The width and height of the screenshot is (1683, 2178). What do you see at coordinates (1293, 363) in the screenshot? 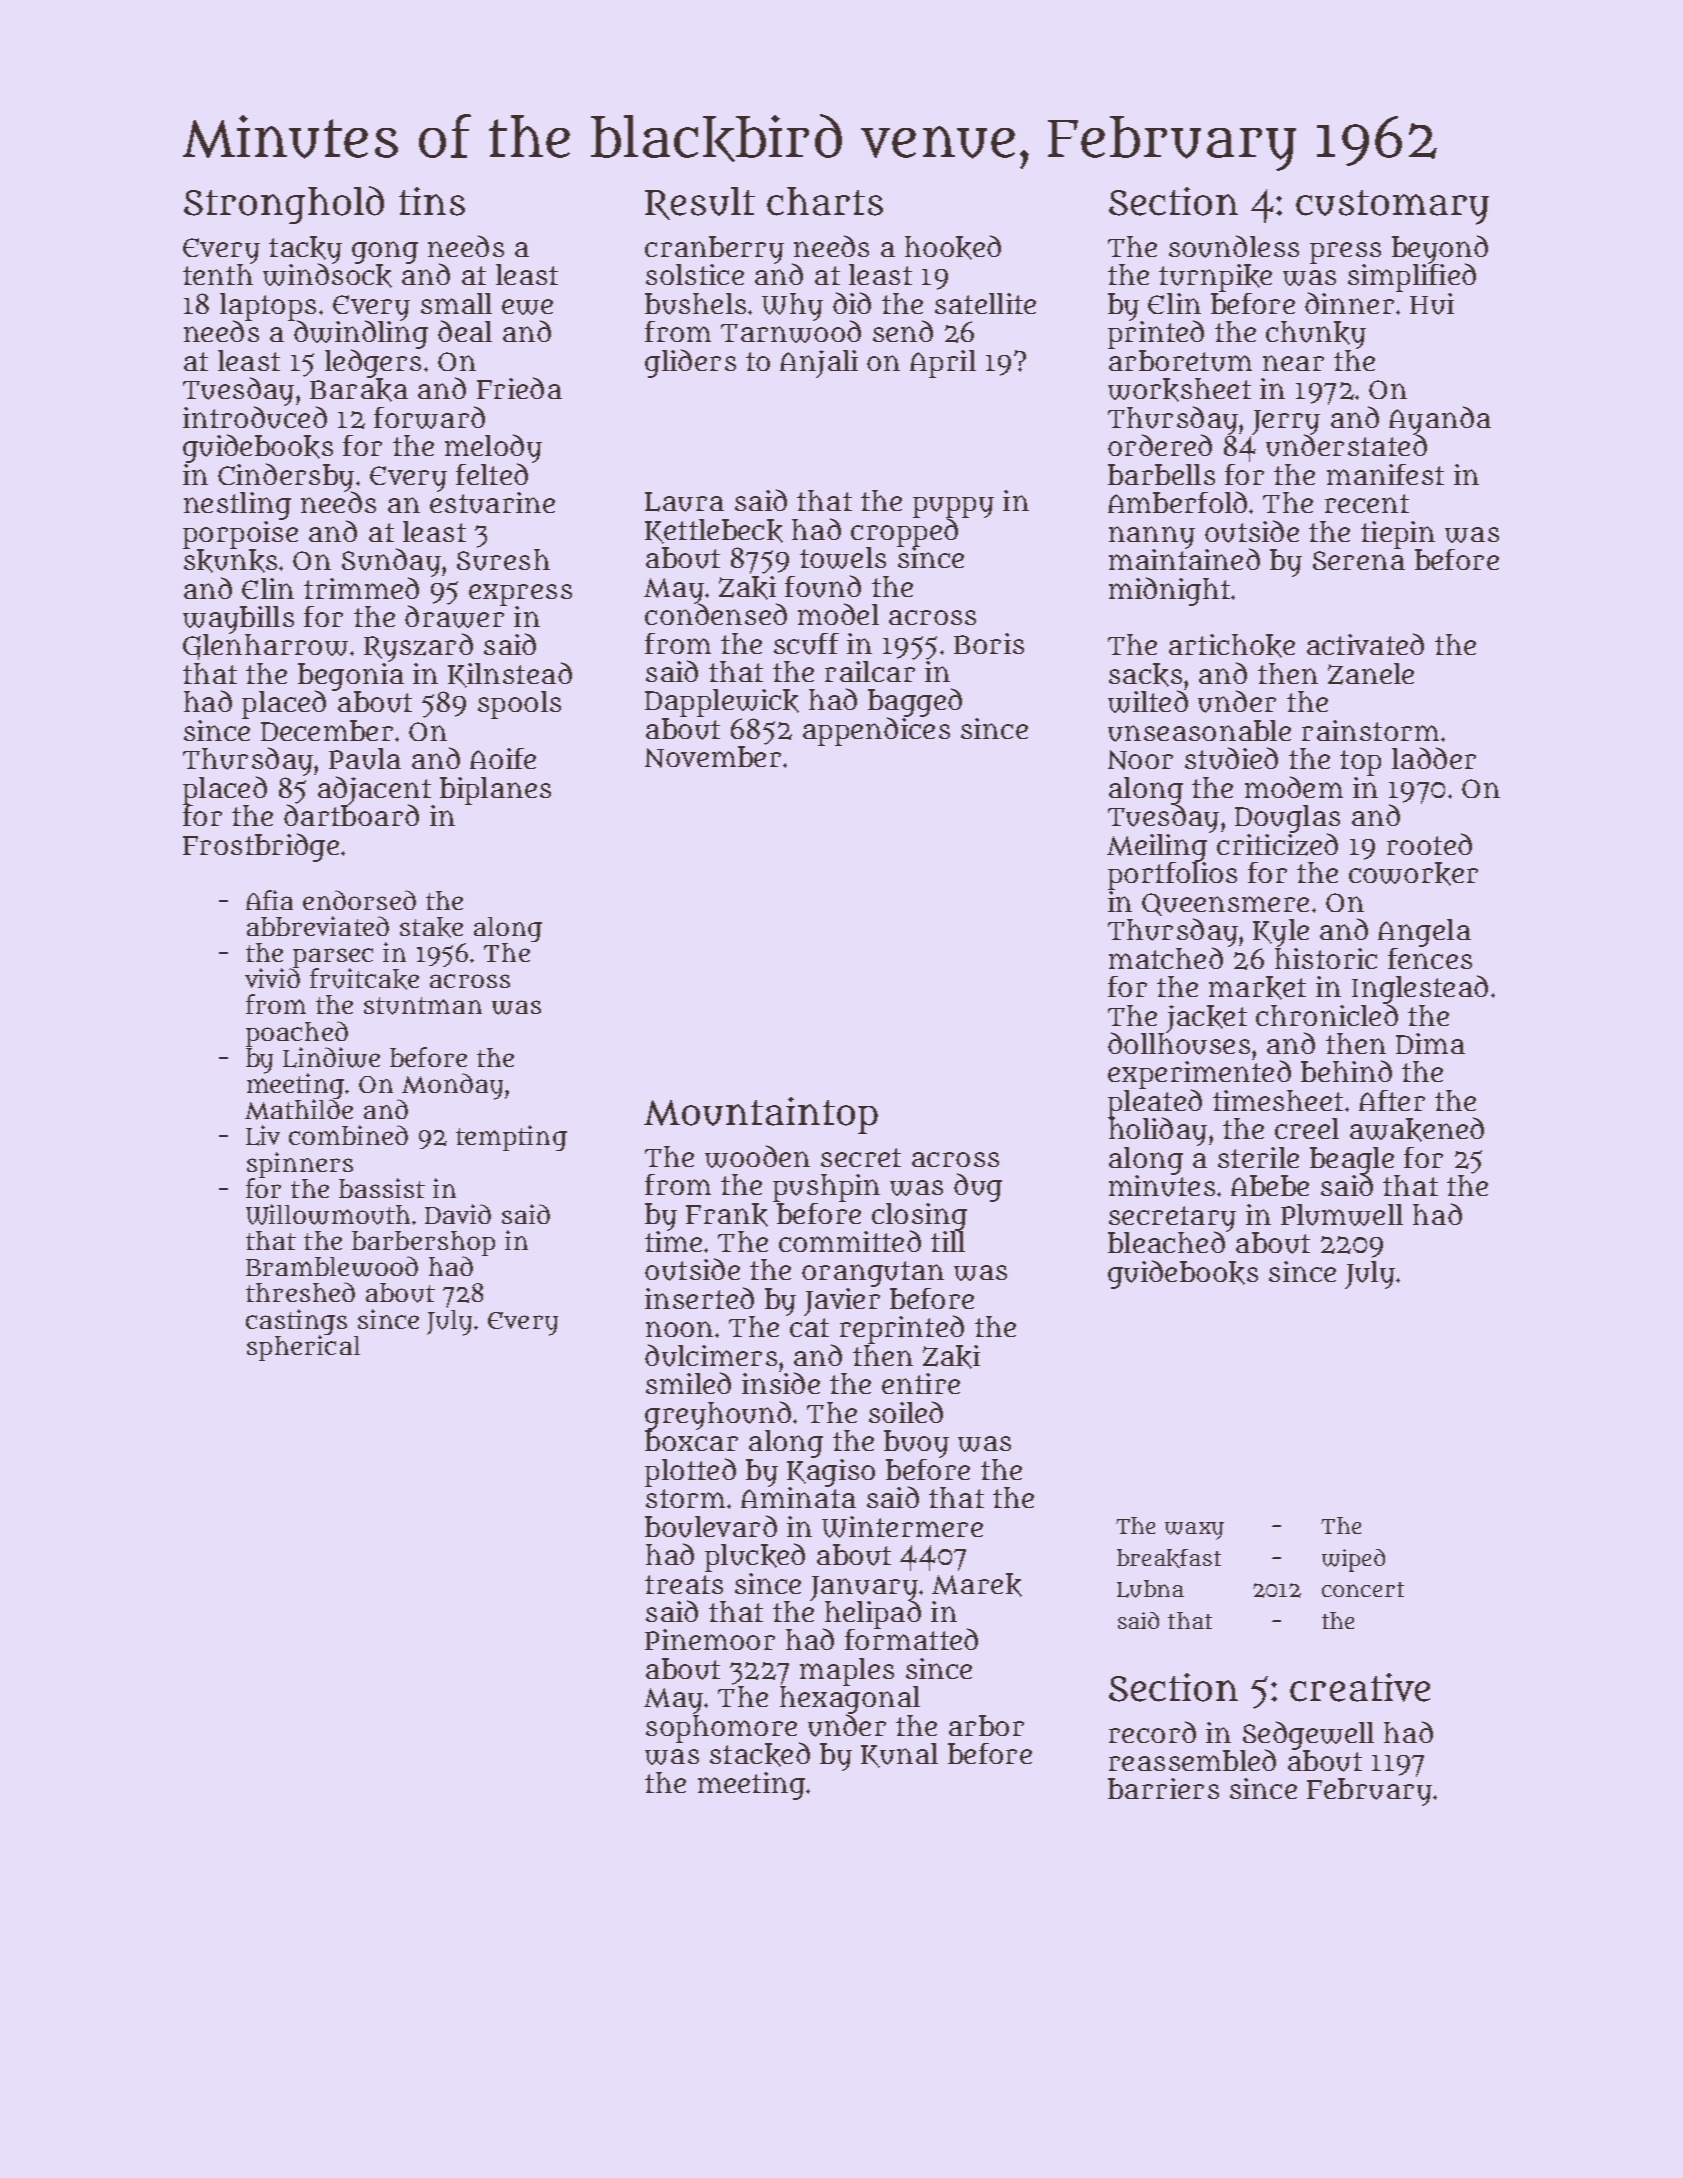
I see `near` at bounding box center [1293, 363].
